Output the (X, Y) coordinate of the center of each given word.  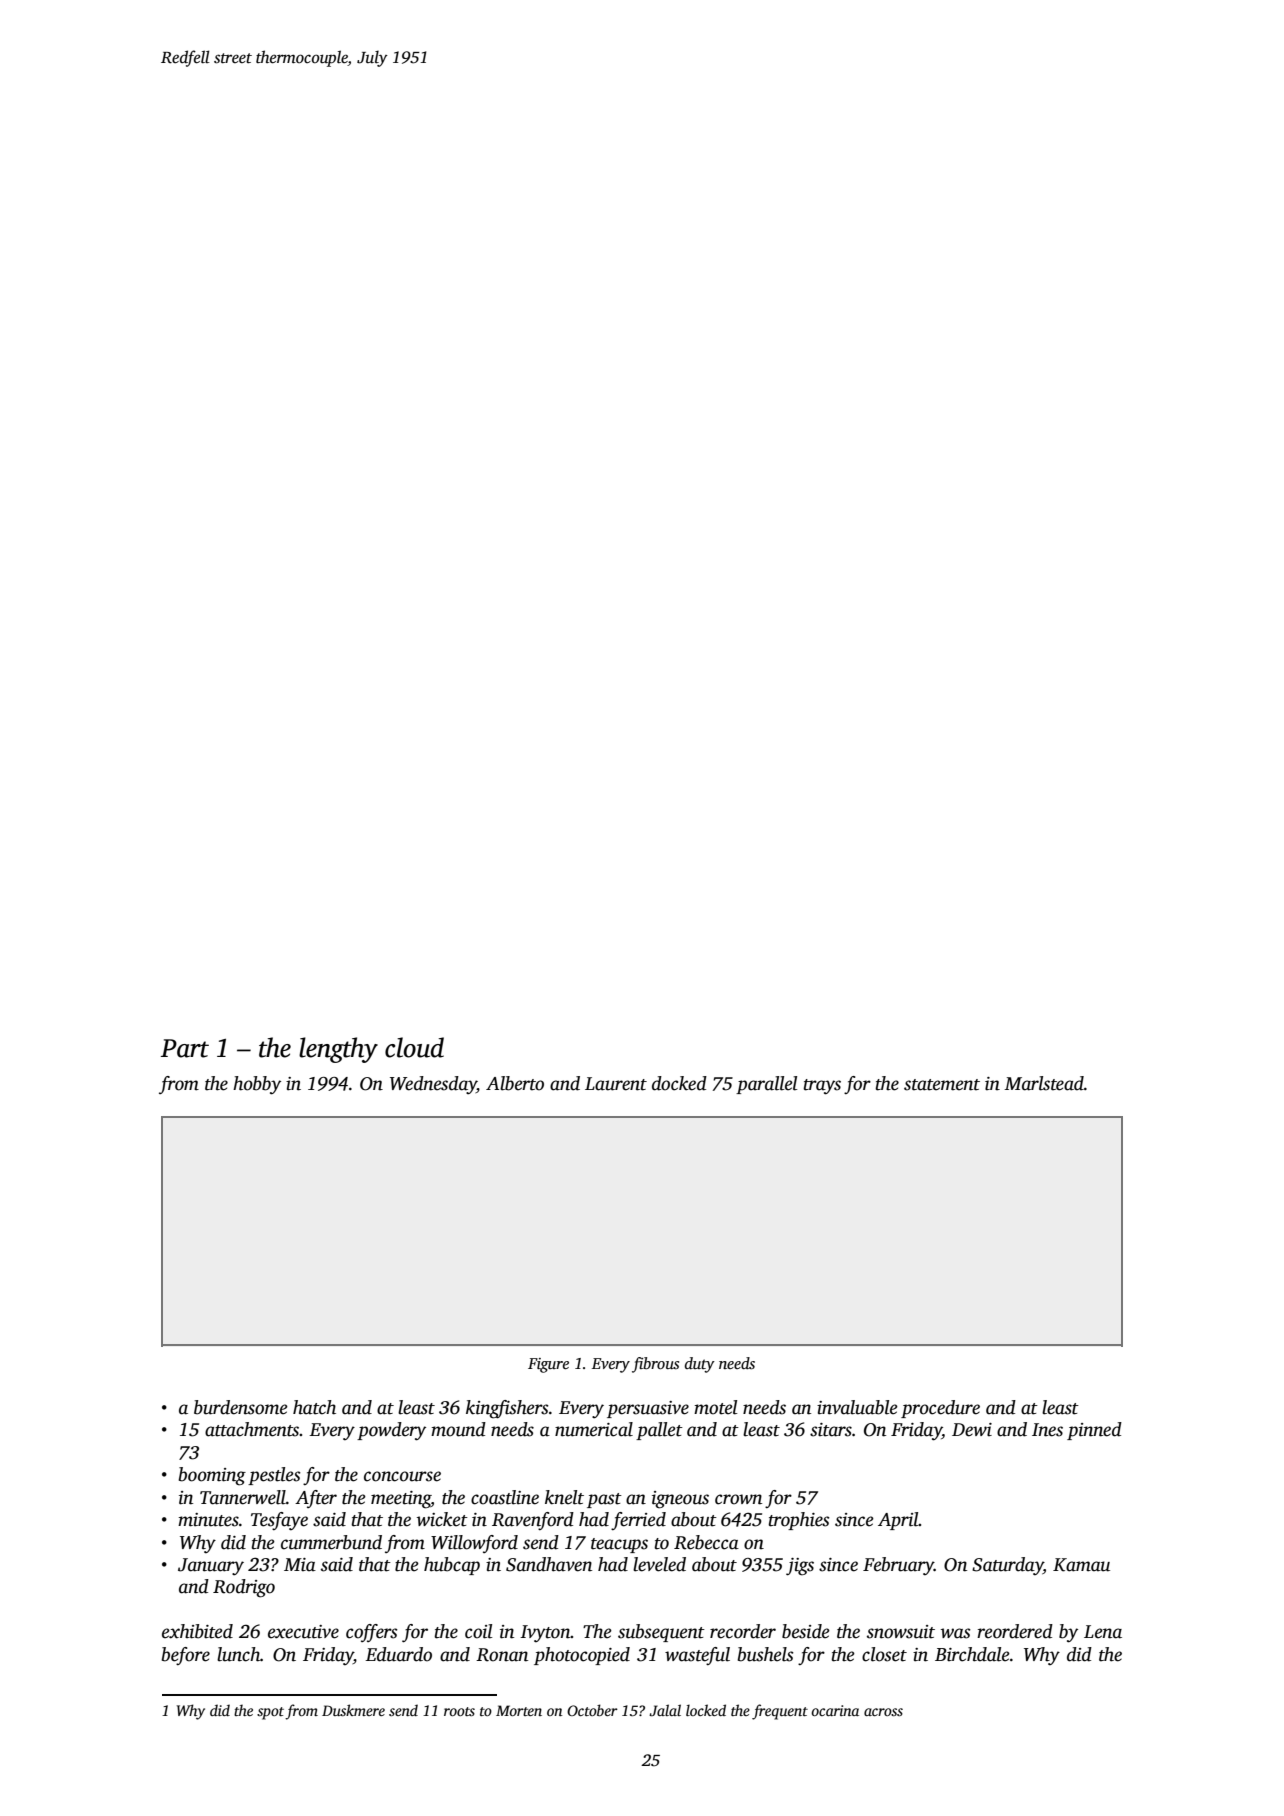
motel (716, 1407)
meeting (401, 1500)
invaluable (857, 1407)
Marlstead (1044, 1083)
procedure (940, 1409)
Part (185, 1048)
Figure (548, 1365)
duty (700, 1365)
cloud (414, 1047)
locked (706, 1710)
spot (270, 1713)
